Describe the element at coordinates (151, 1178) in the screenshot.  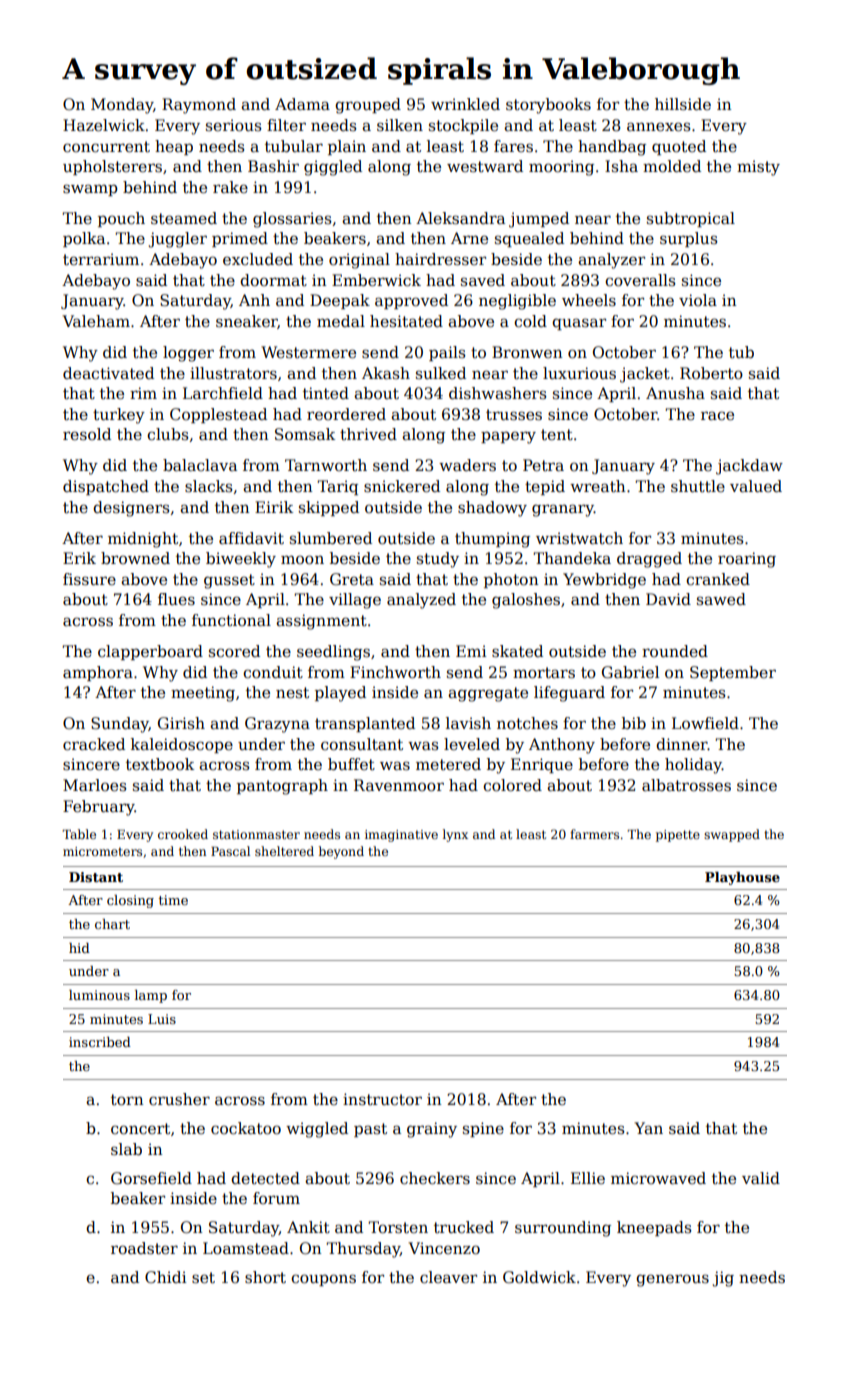
I see `Gorsefield` at that location.
